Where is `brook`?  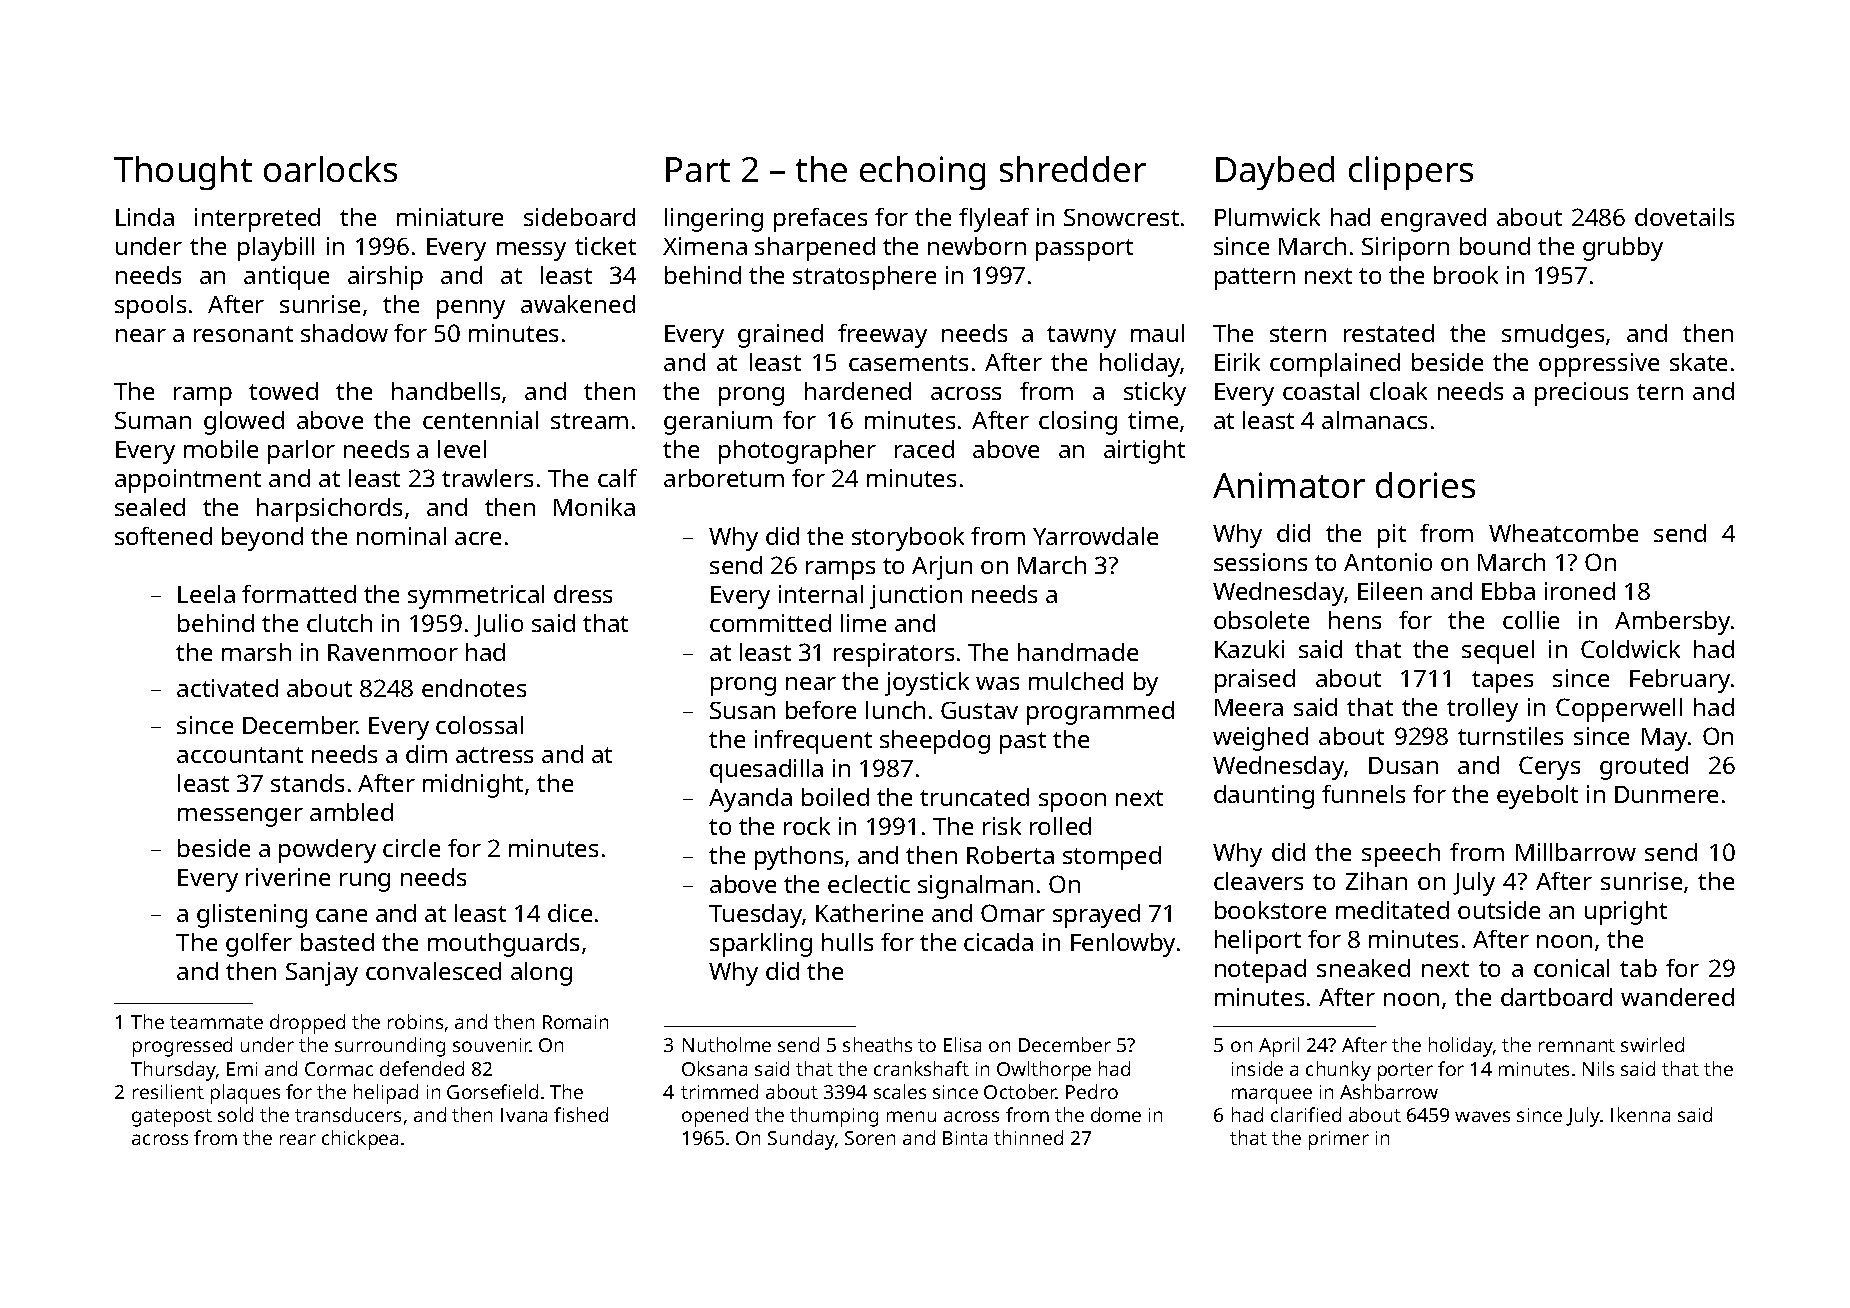 brook is located at coordinates (1466, 275).
